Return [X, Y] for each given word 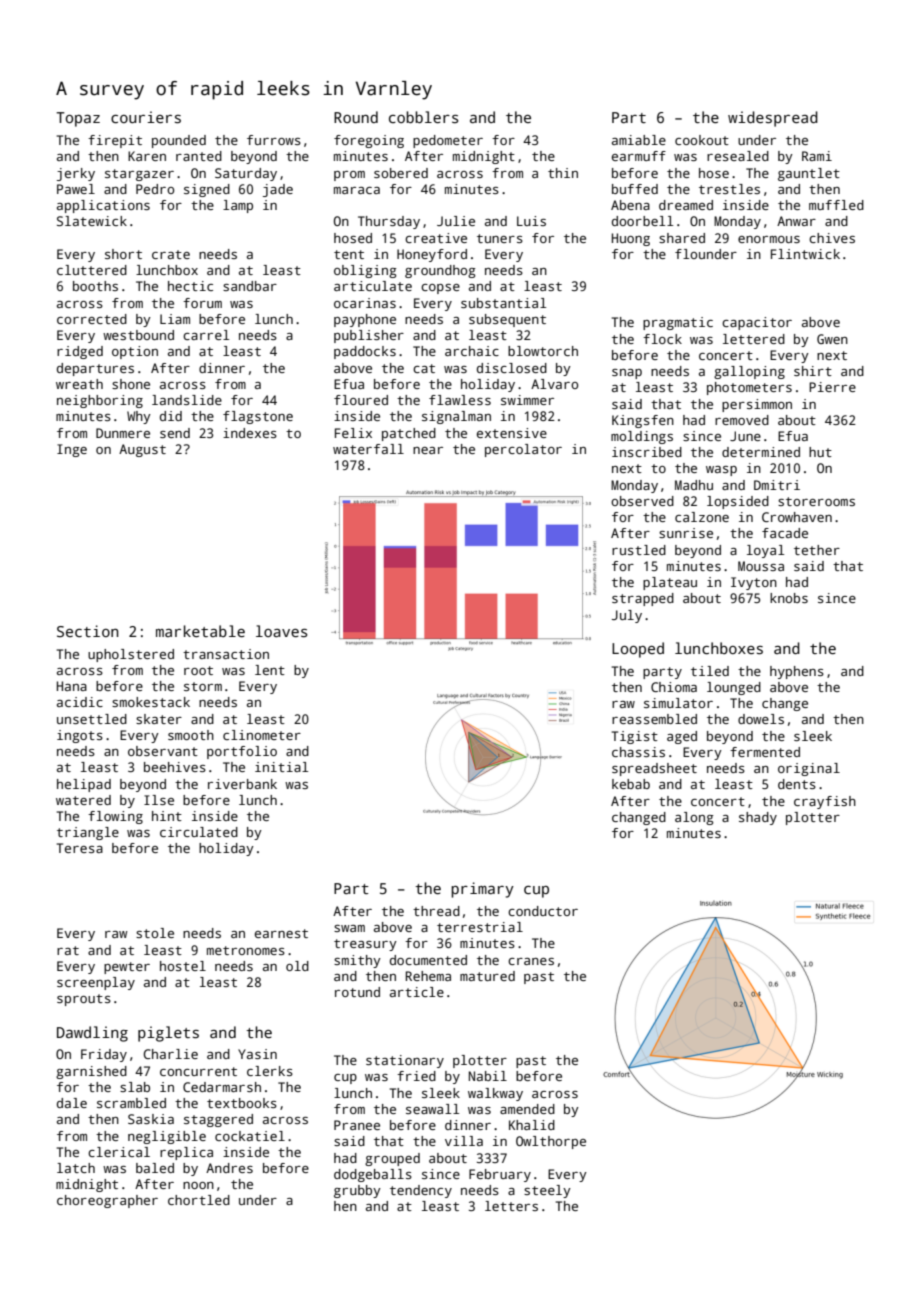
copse [440, 289]
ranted [199, 156]
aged [682, 737]
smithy [357, 961]
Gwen [832, 339]
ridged [80, 352]
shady [758, 818]
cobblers [423, 117]
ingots [80, 736]
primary [482, 890]
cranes [531, 961]
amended [527, 1109]
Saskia [151, 1119]
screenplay [96, 983]
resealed [738, 156]
